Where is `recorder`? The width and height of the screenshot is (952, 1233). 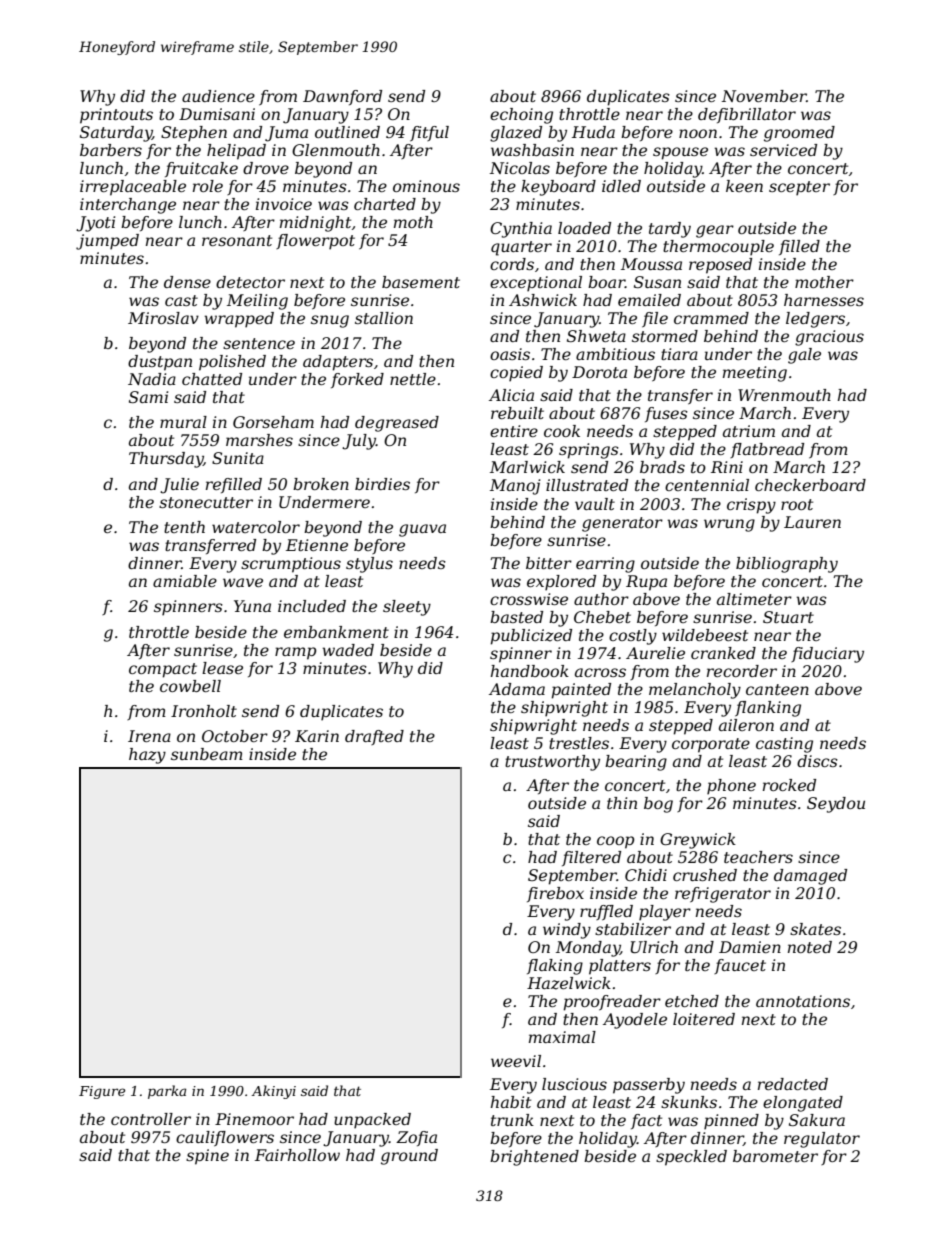
recorder is located at coordinates (742, 671).
